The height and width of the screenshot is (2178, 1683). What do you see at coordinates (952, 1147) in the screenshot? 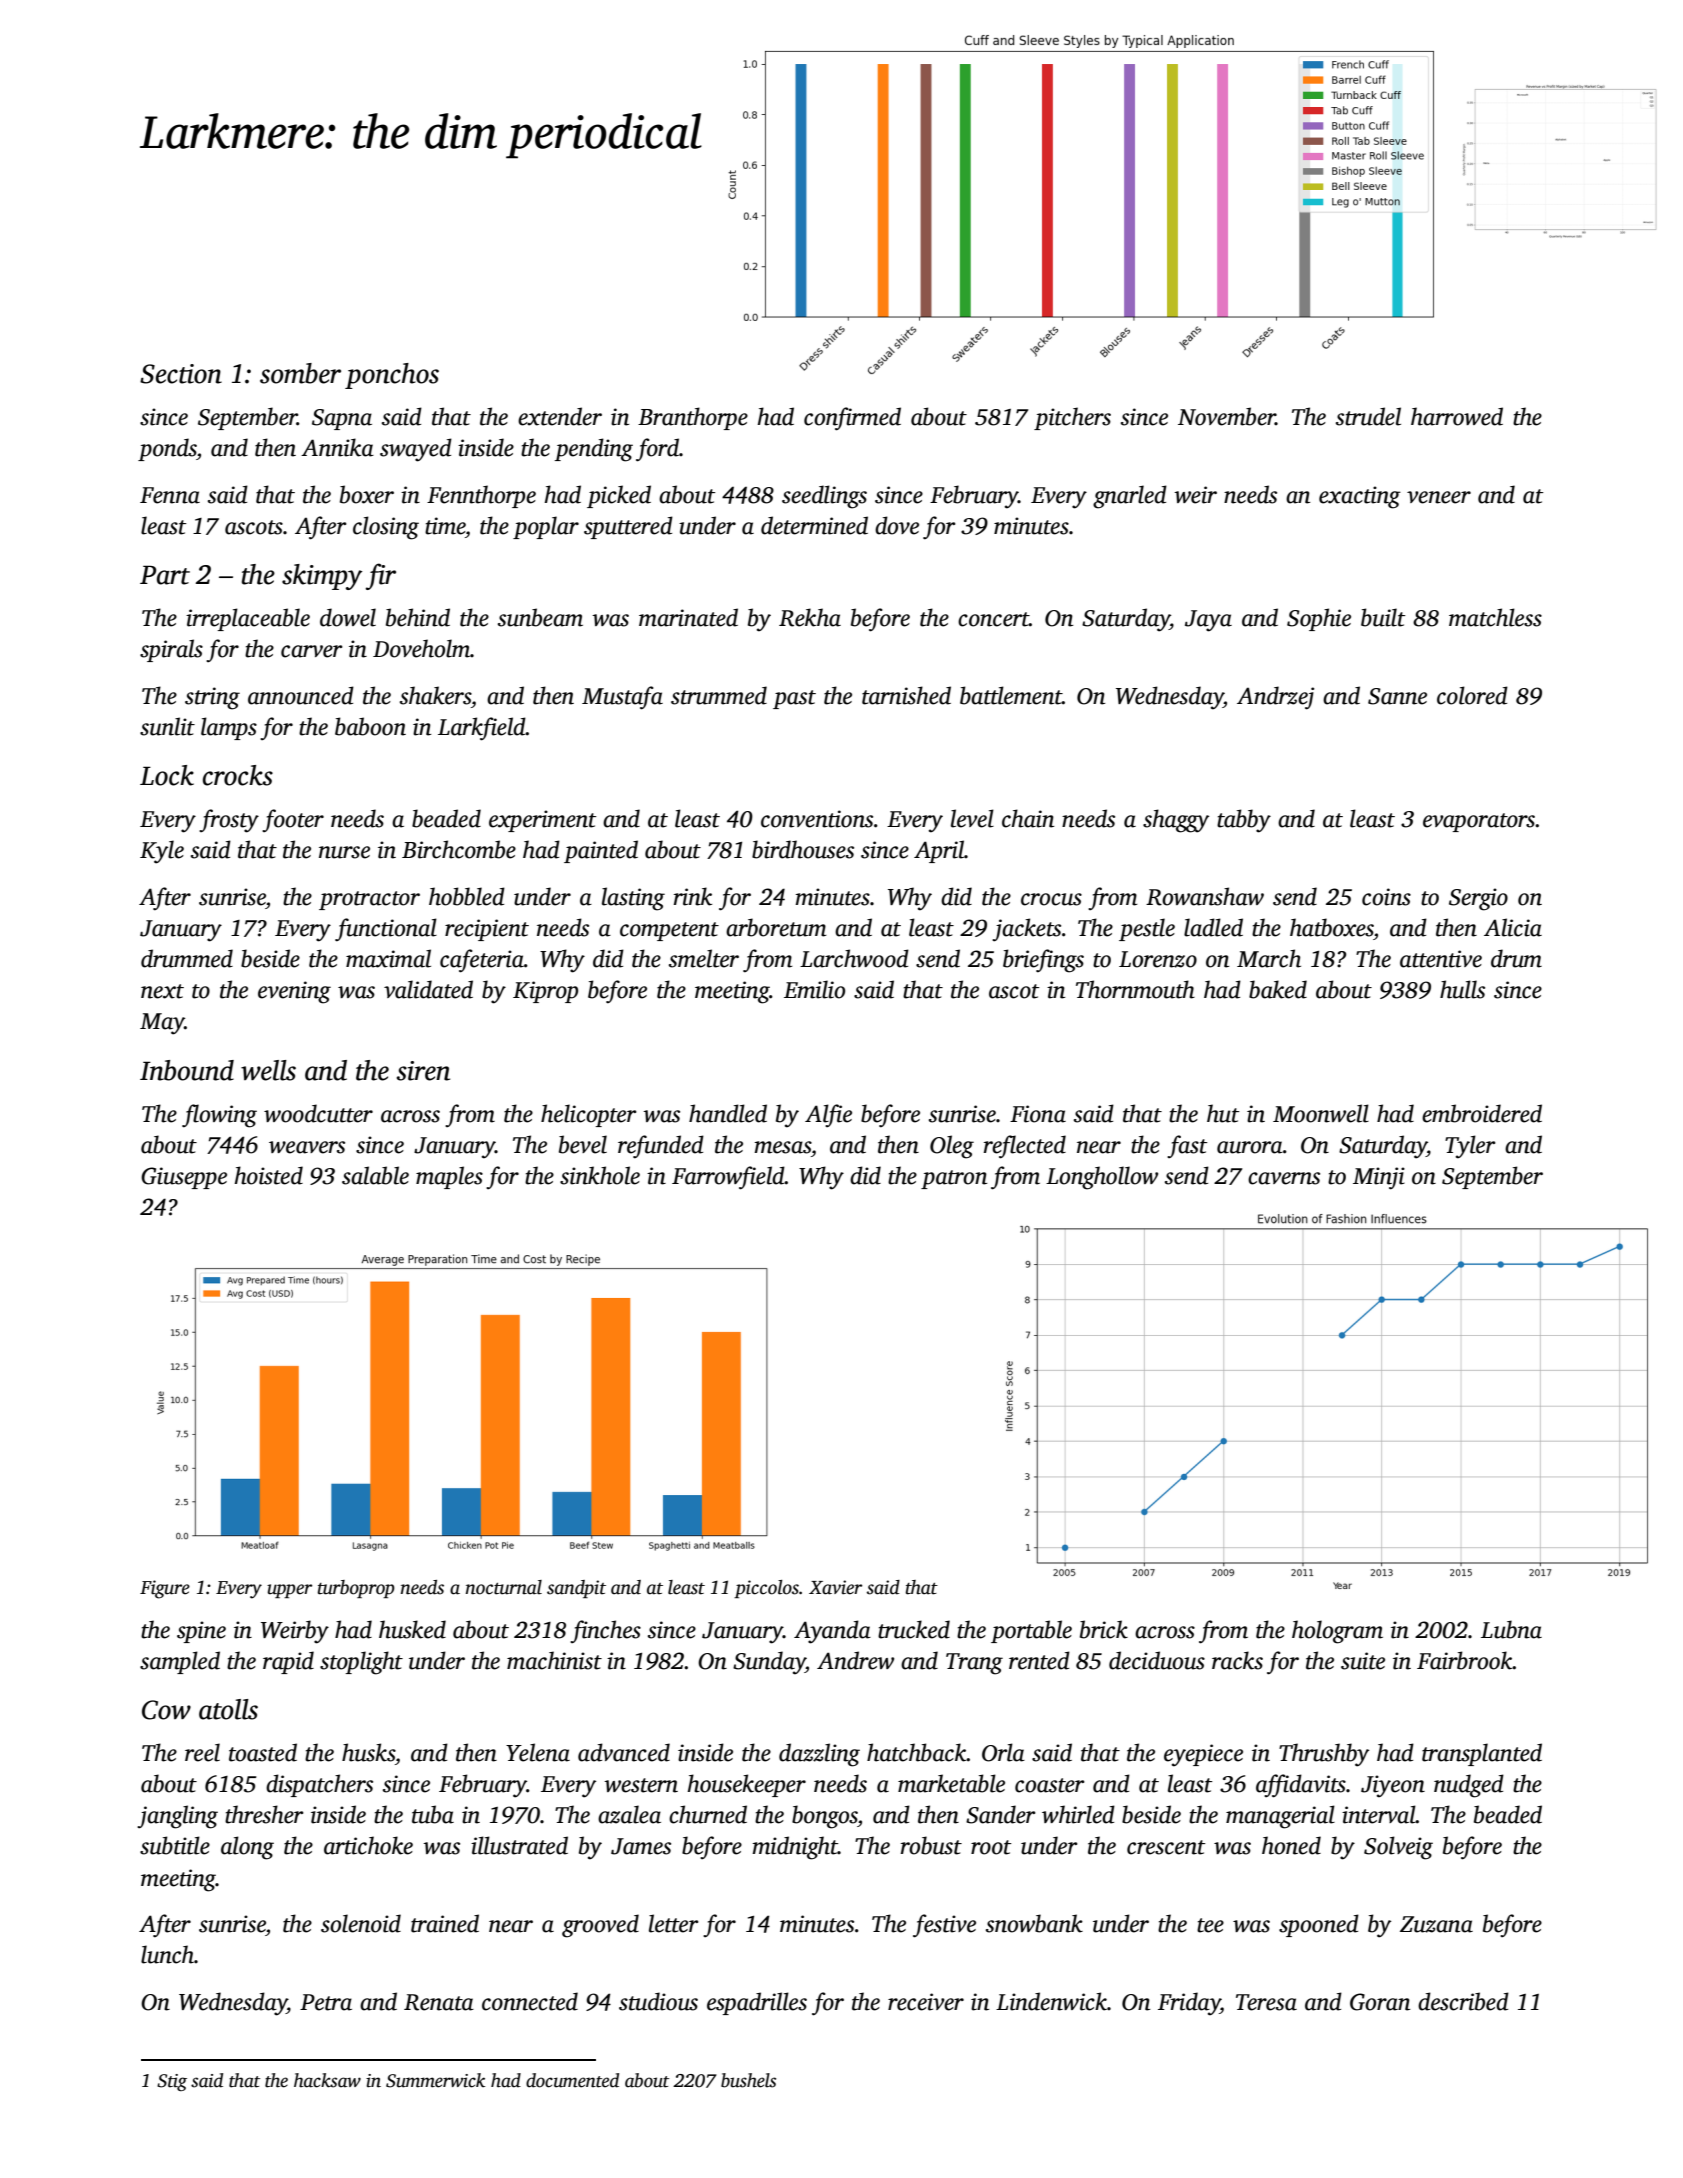
I see `Oleg` at bounding box center [952, 1147].
